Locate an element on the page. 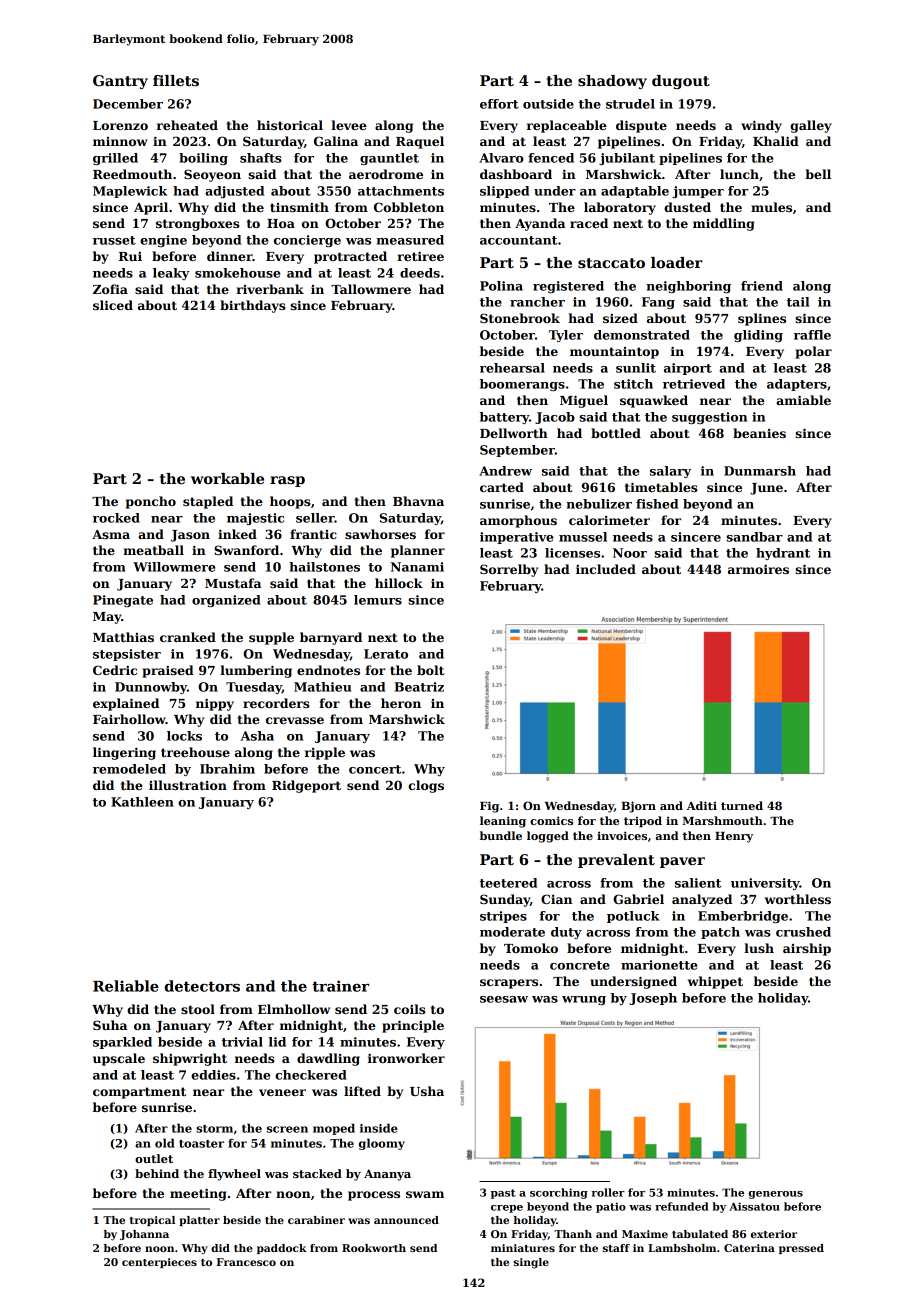  Johanna is located at coordinates (144, 1235).
